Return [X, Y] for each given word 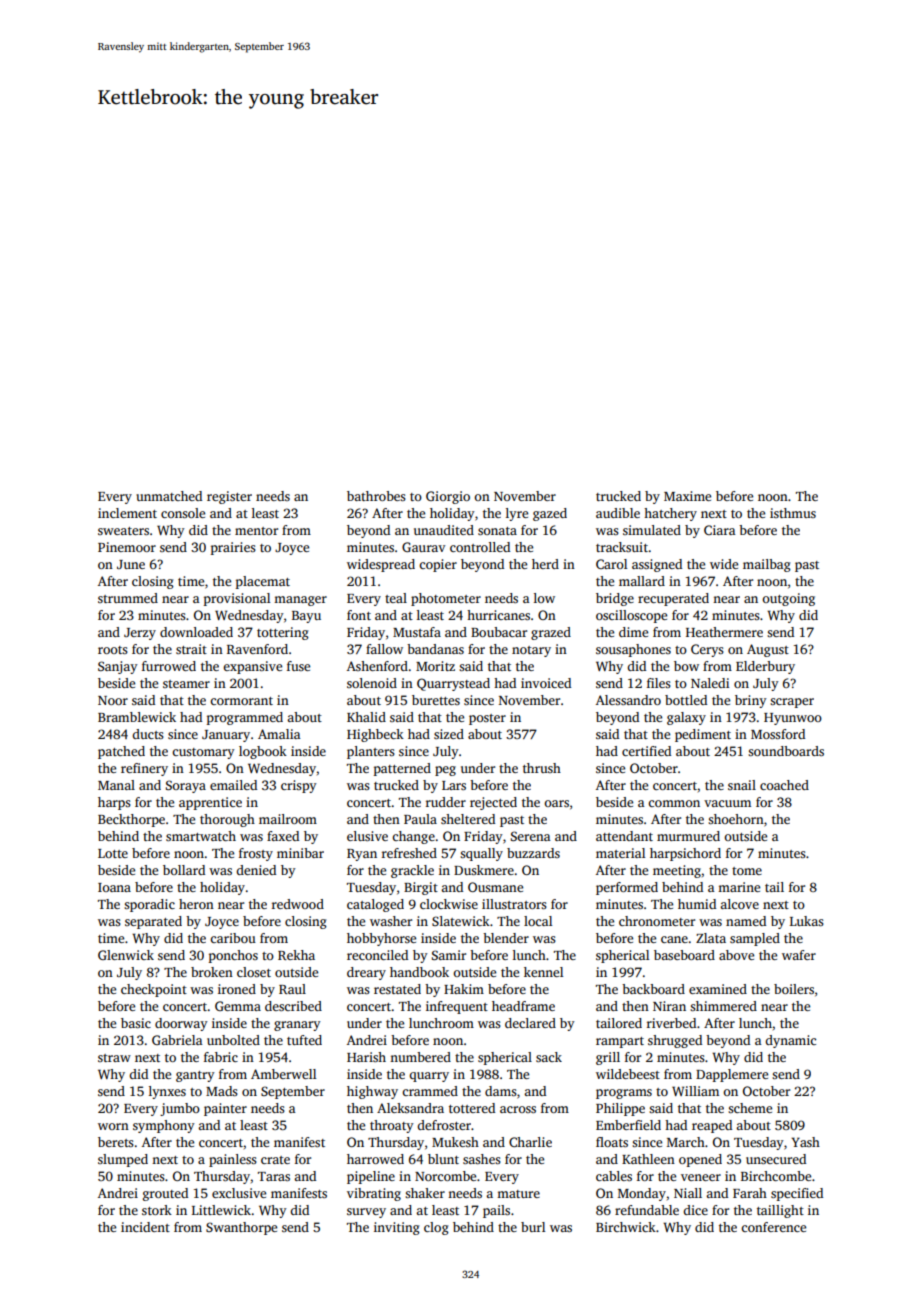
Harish [366, 1057]
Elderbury [765, 667]
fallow [384, 649]
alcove [739, 904]
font [359, 615]
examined [718, 989]
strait [191, 649]
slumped [123, 1160]
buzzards [533, 853]
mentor [256, 531]
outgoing [788, 599]
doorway [181, 1024]
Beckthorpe [131, 820]
